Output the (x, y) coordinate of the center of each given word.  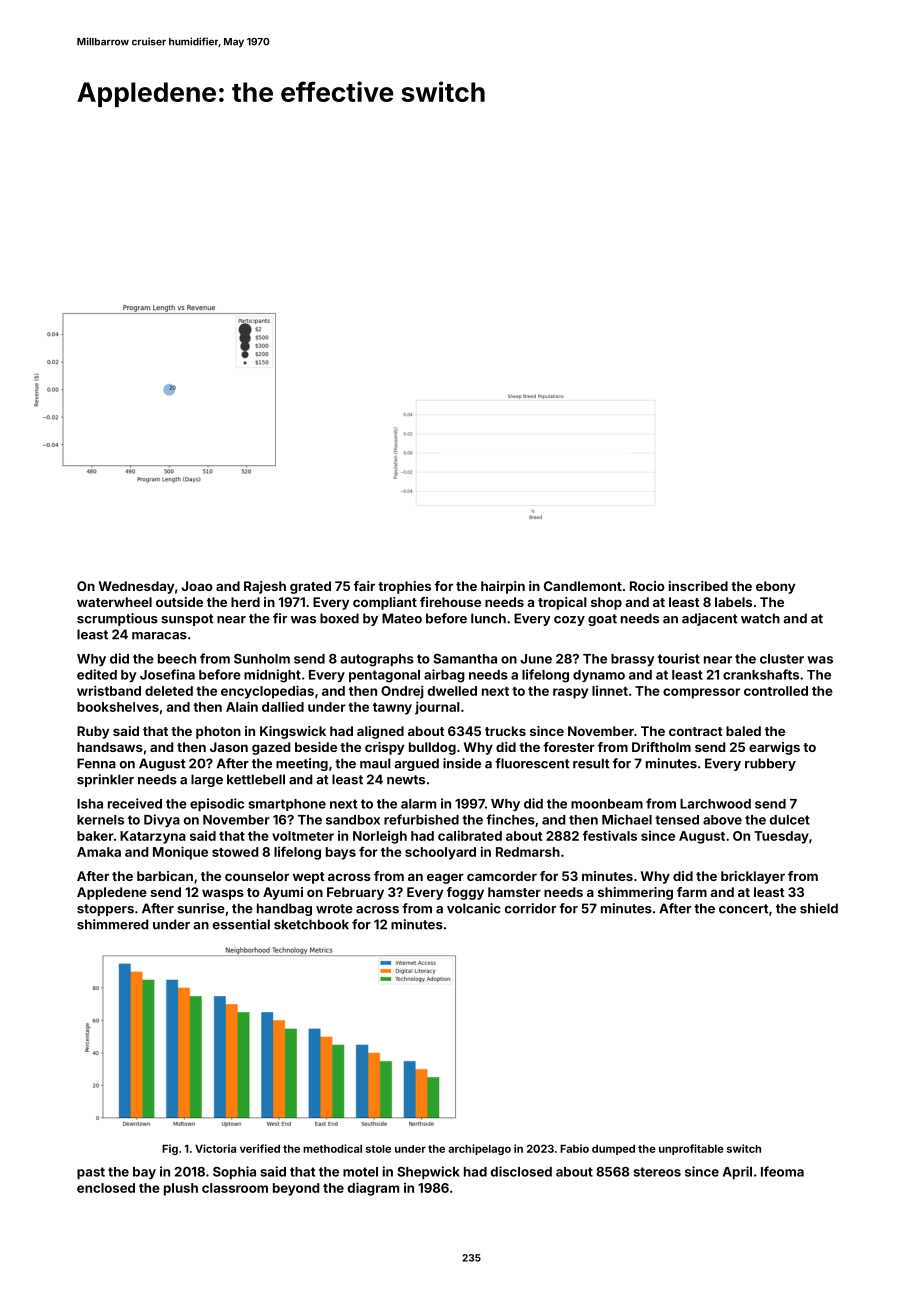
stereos (657, 1172)
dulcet (790, 820)
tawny (392, 709)
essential (241, 924)
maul (375, 763)
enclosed (106, 1188)
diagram (373, 1189)
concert (743, 909)
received (135, 803)
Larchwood (715, 804)
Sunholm (262, 659)
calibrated (470, 835)
